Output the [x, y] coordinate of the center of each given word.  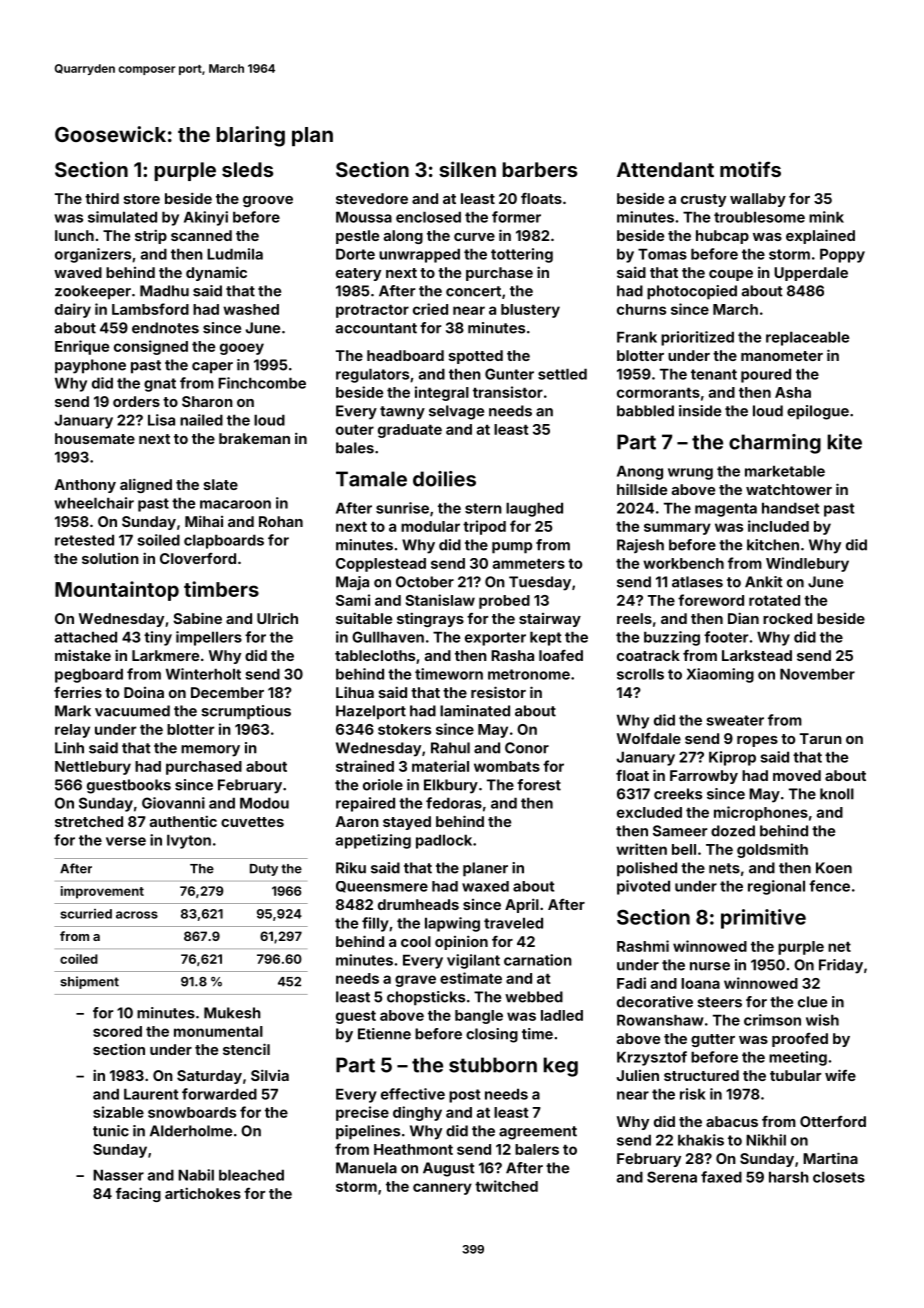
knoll [837, 794]
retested [84, 540]
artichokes [203, 1193]
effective [413, 1094]
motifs [750, 169]
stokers [404, 729]
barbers [539, 169]
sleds [247, 169]
